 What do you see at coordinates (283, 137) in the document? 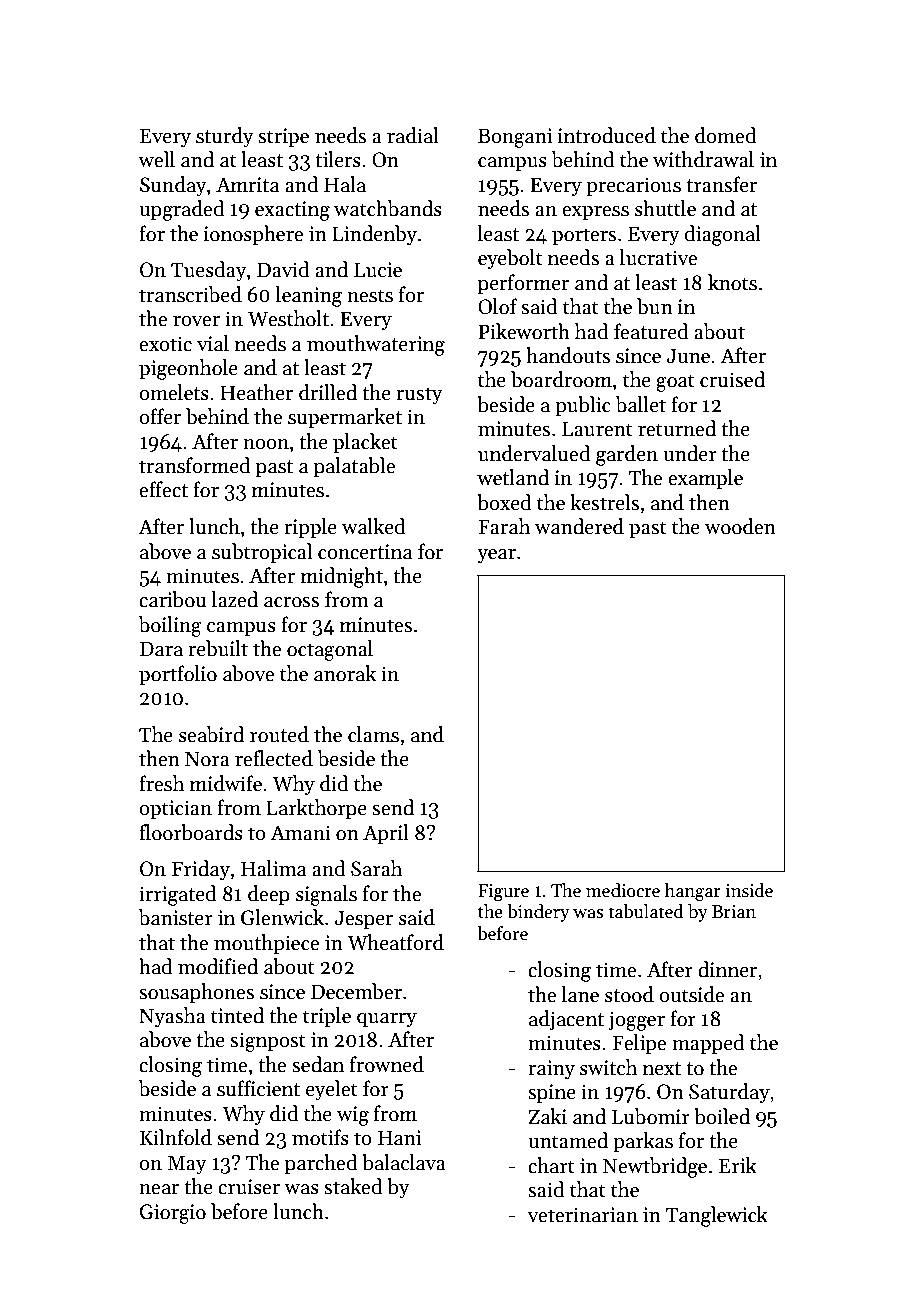
I see `stripe` at bounding box center [283, 137].
